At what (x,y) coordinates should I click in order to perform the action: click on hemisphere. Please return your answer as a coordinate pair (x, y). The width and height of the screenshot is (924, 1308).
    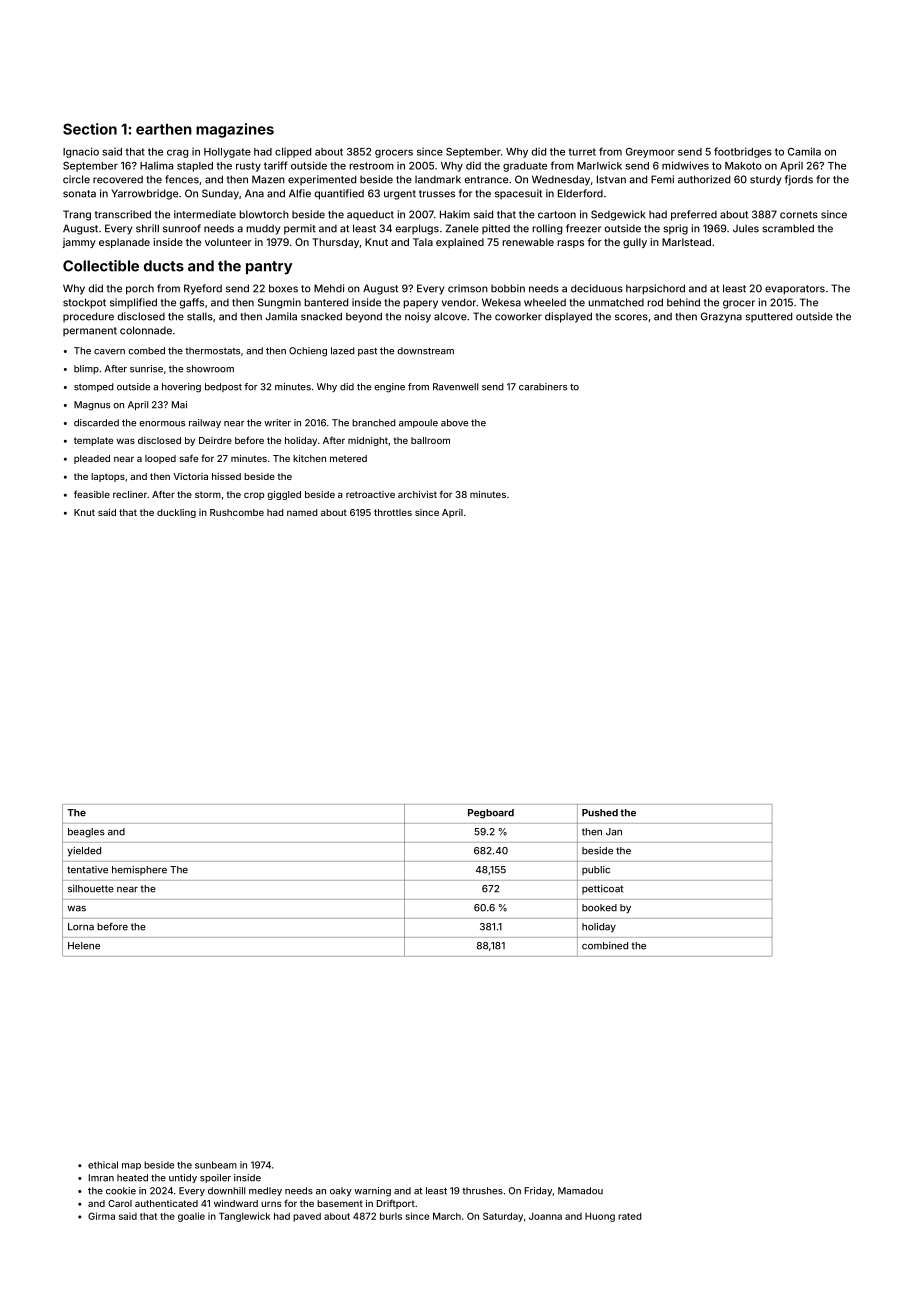
    Looking at the image, I should click on (139, 870).
